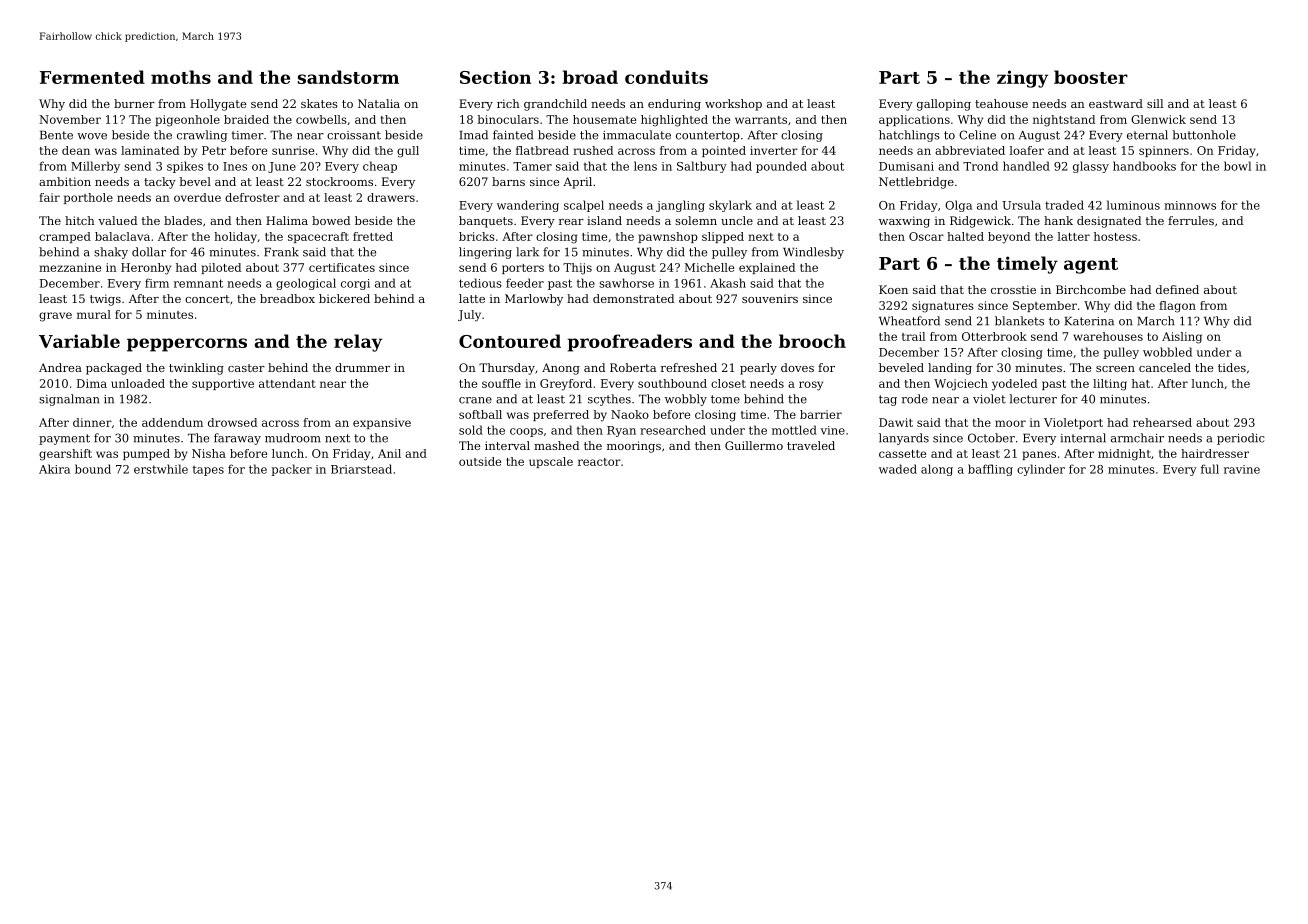  What do you see at coordinates (495, 77) in the screenshot?
I see `Section` at bounding box center [495, 77].
